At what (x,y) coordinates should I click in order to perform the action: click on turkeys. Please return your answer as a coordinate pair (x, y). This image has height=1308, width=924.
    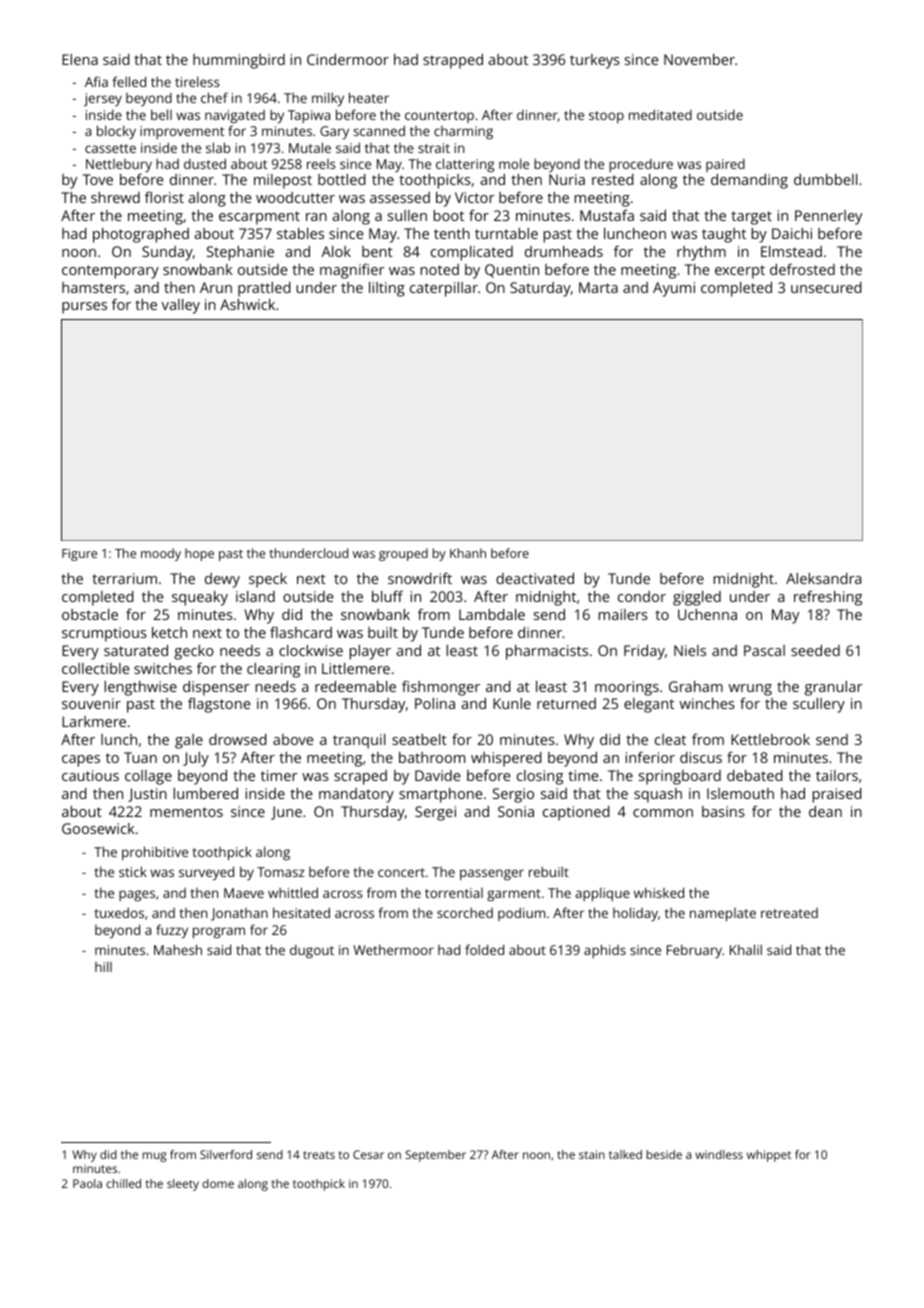
    Looking at the image, I should click on (595, 61).
